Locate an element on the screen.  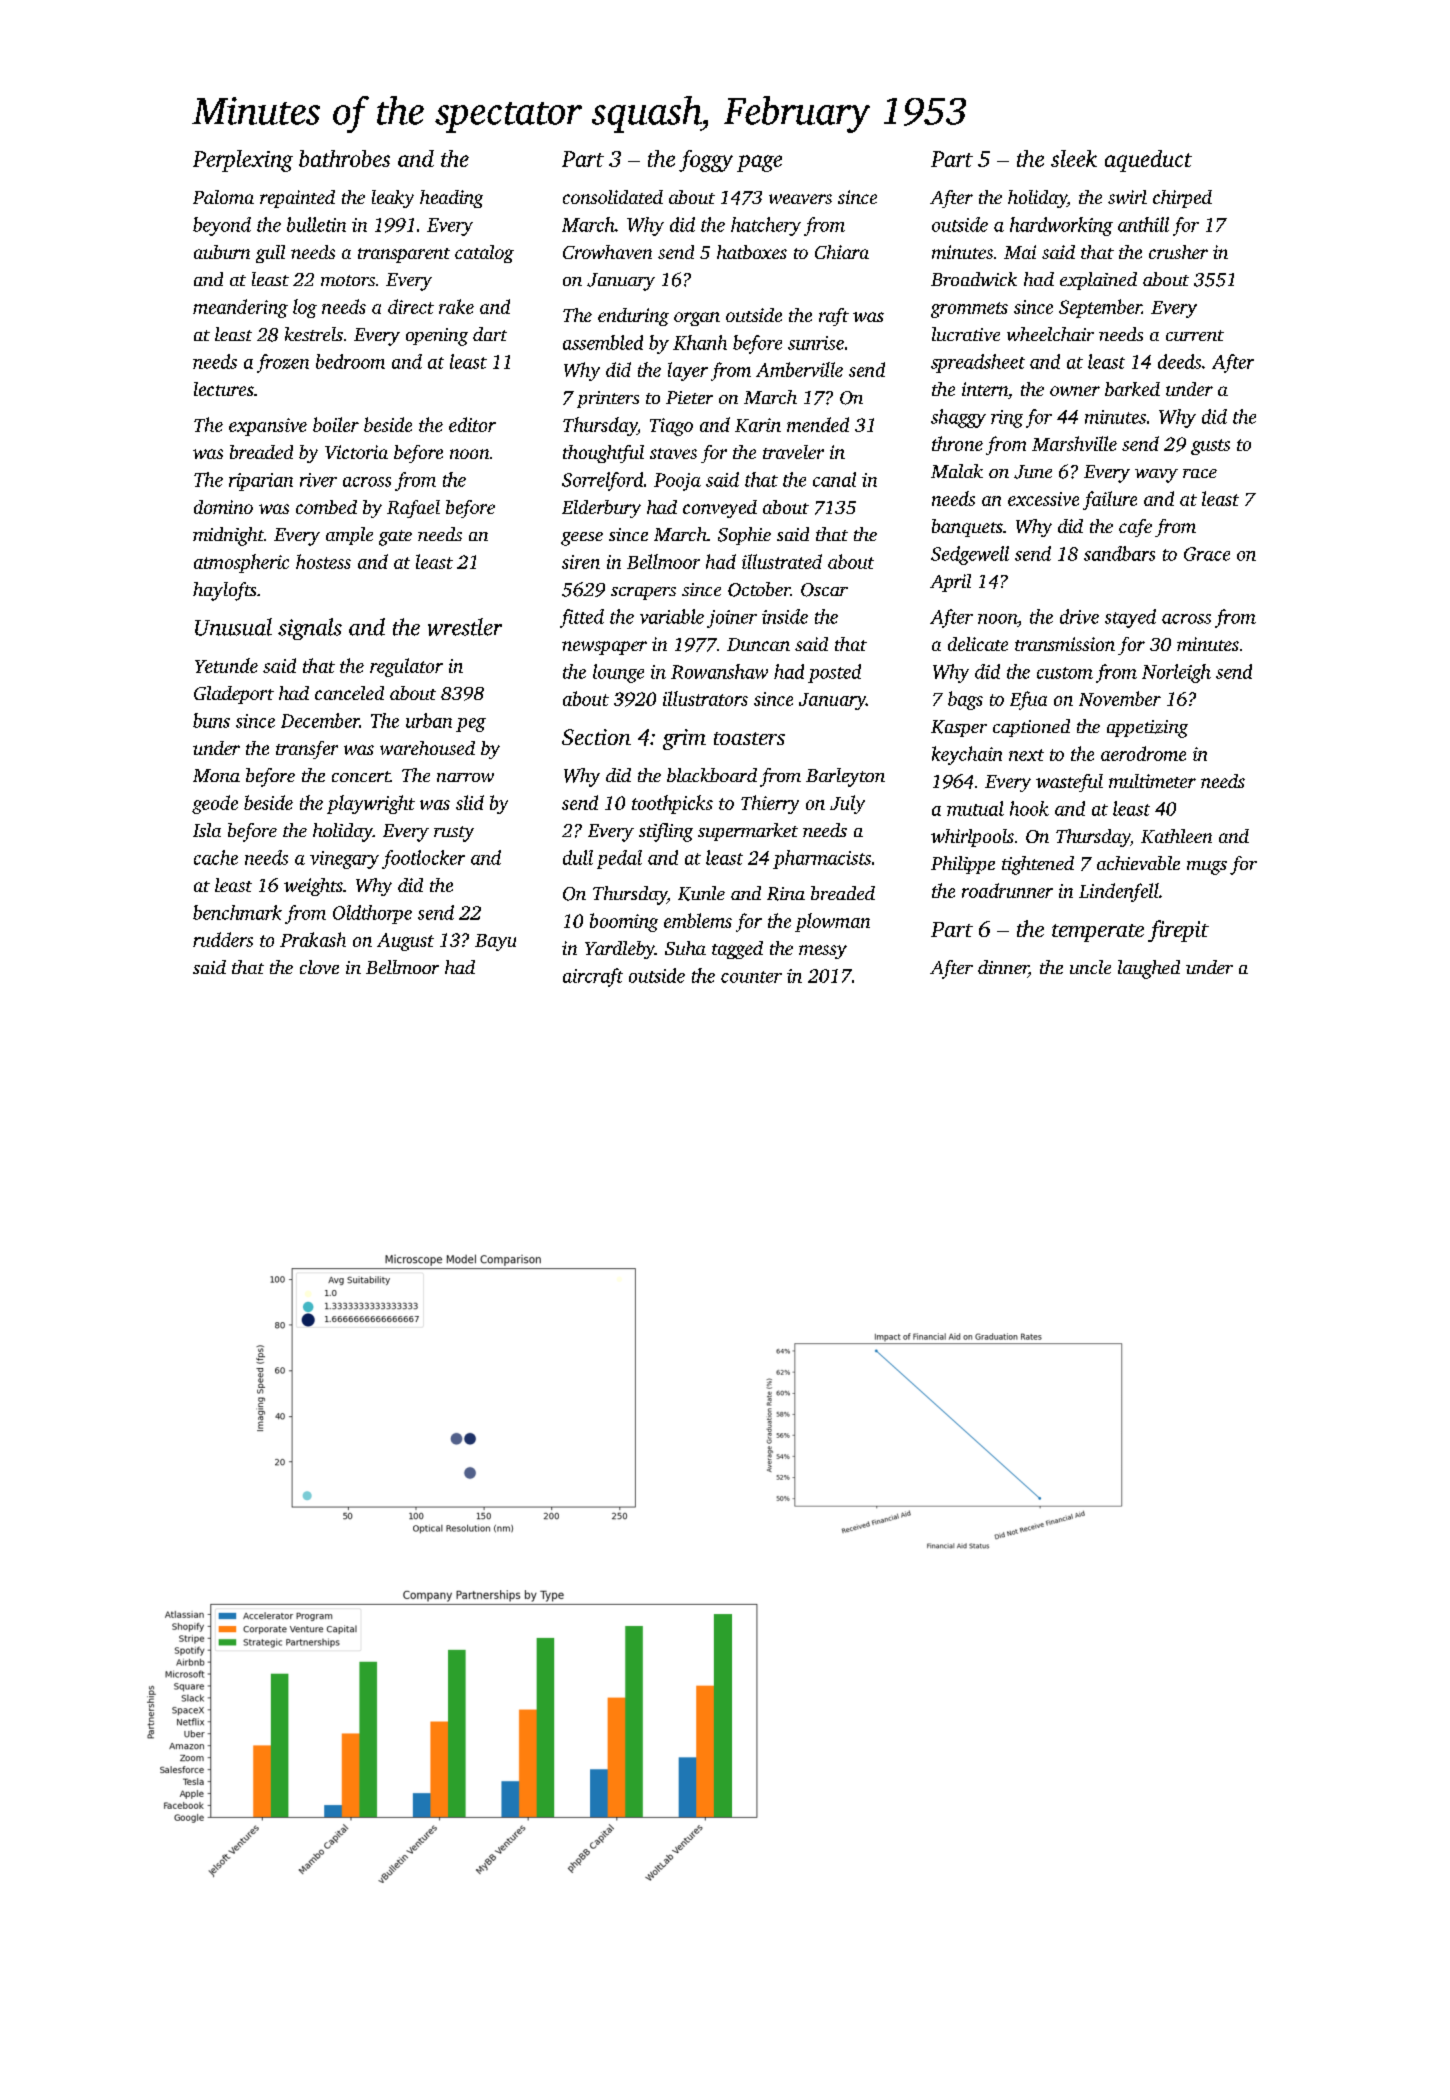
foggy is located at coordinates (706, 161).
